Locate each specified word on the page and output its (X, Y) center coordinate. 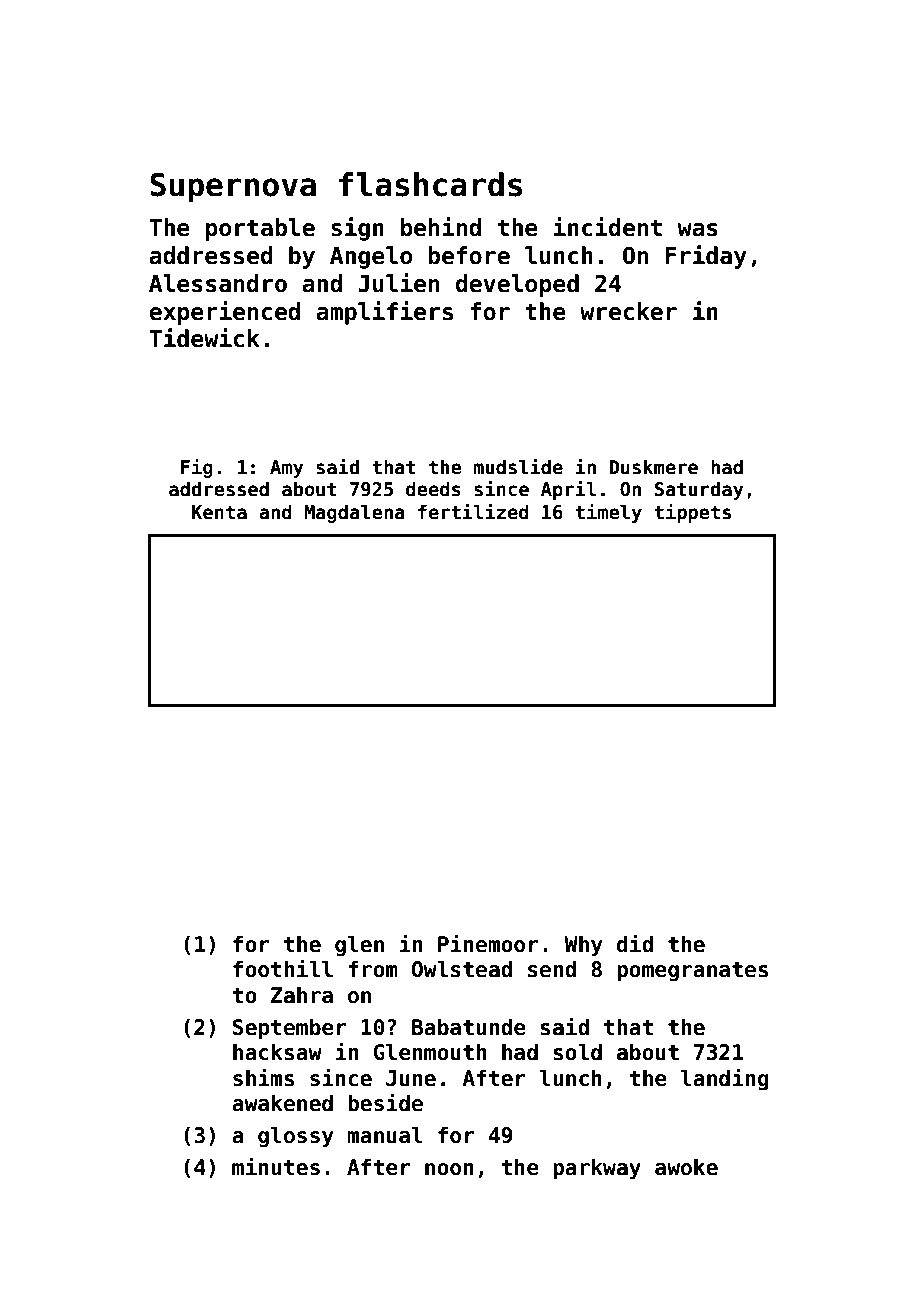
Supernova (233, 187)
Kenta (219, 512)
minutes (276, 1166)
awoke (686, 1167)
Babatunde (469, 1027)
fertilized (473, 511)
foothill (283, 968)
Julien (398, 283)
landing (725, 1079)
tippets (692, 513)
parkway (597, 1169)
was (698, 230)
